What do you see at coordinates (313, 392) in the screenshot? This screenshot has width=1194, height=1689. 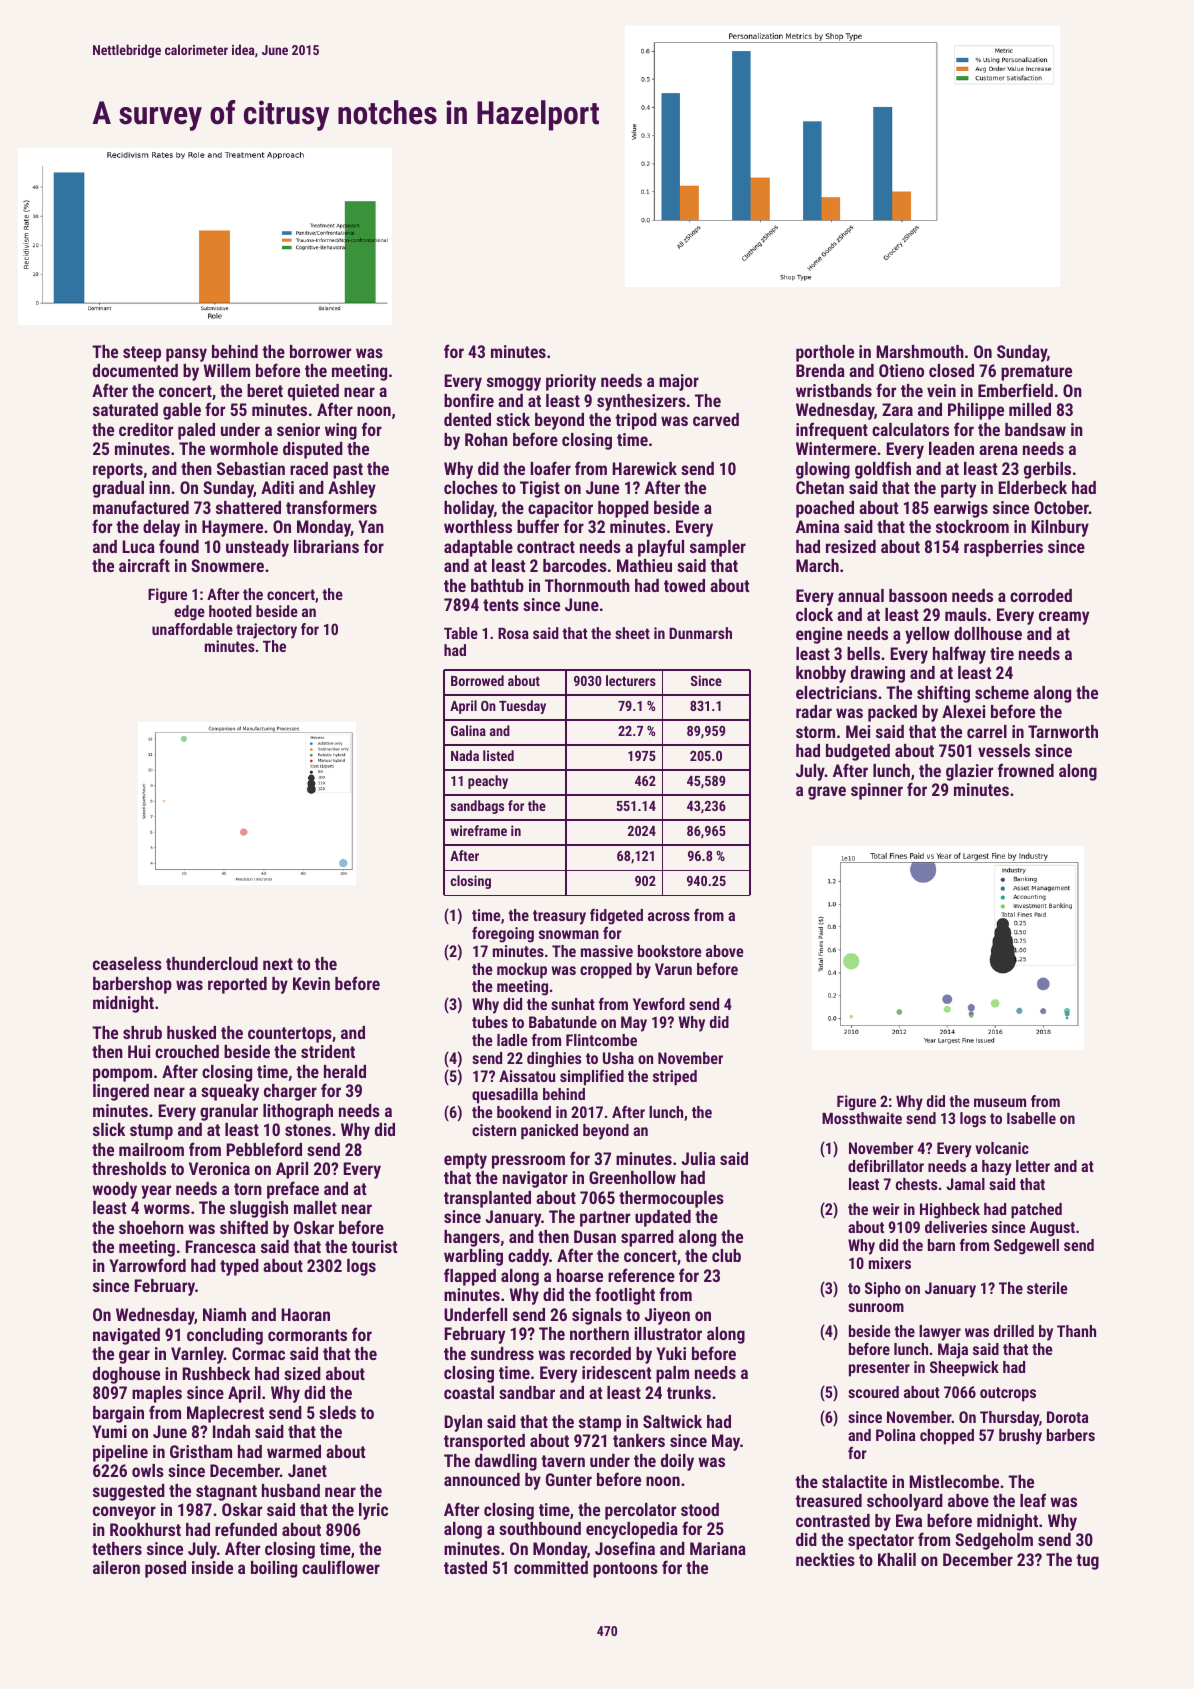 I see `quieted` at bounding box center [313, 392].
